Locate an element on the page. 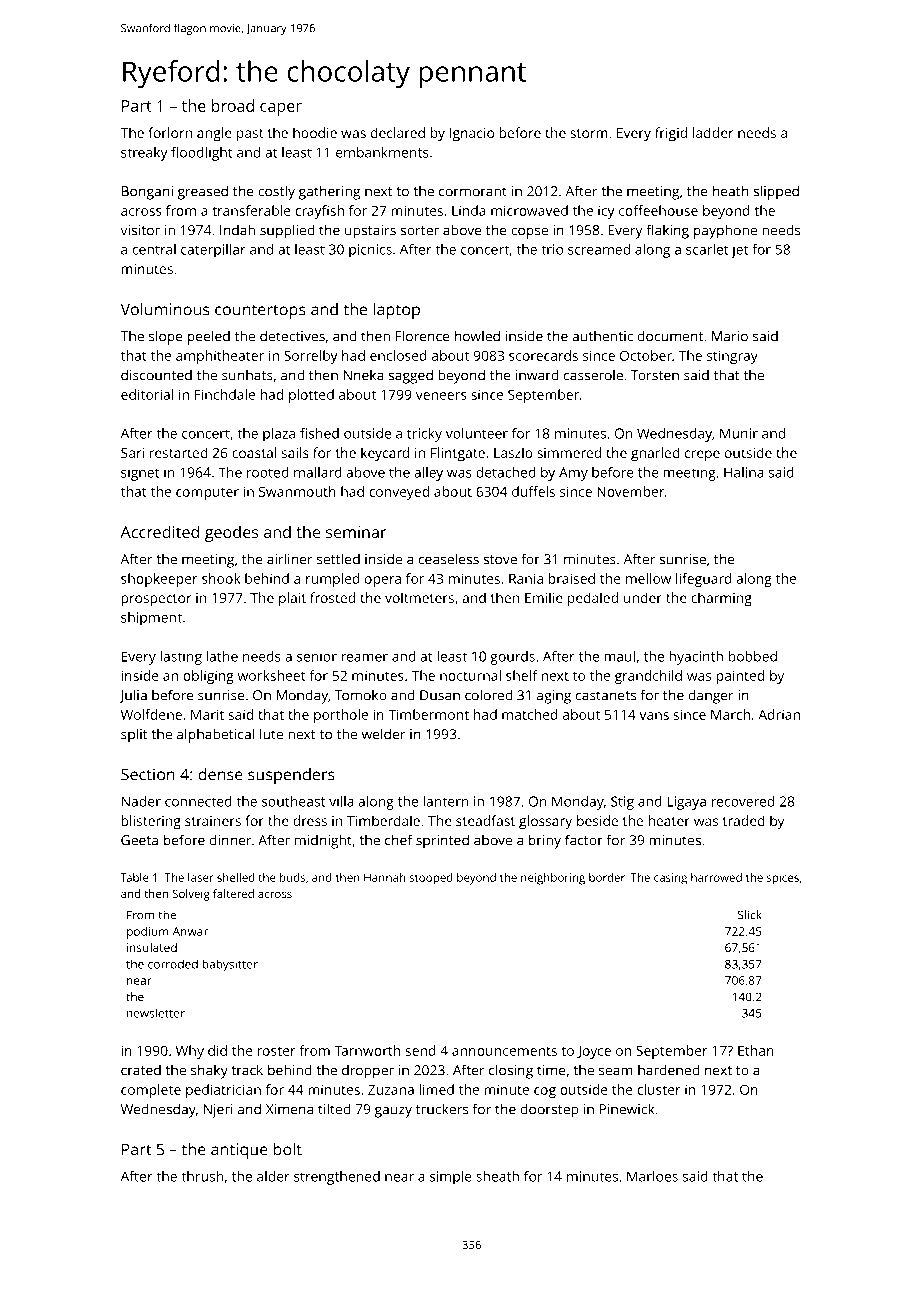 The image size is (924, 1308). announcements is located at coordinates (504, 1051).
